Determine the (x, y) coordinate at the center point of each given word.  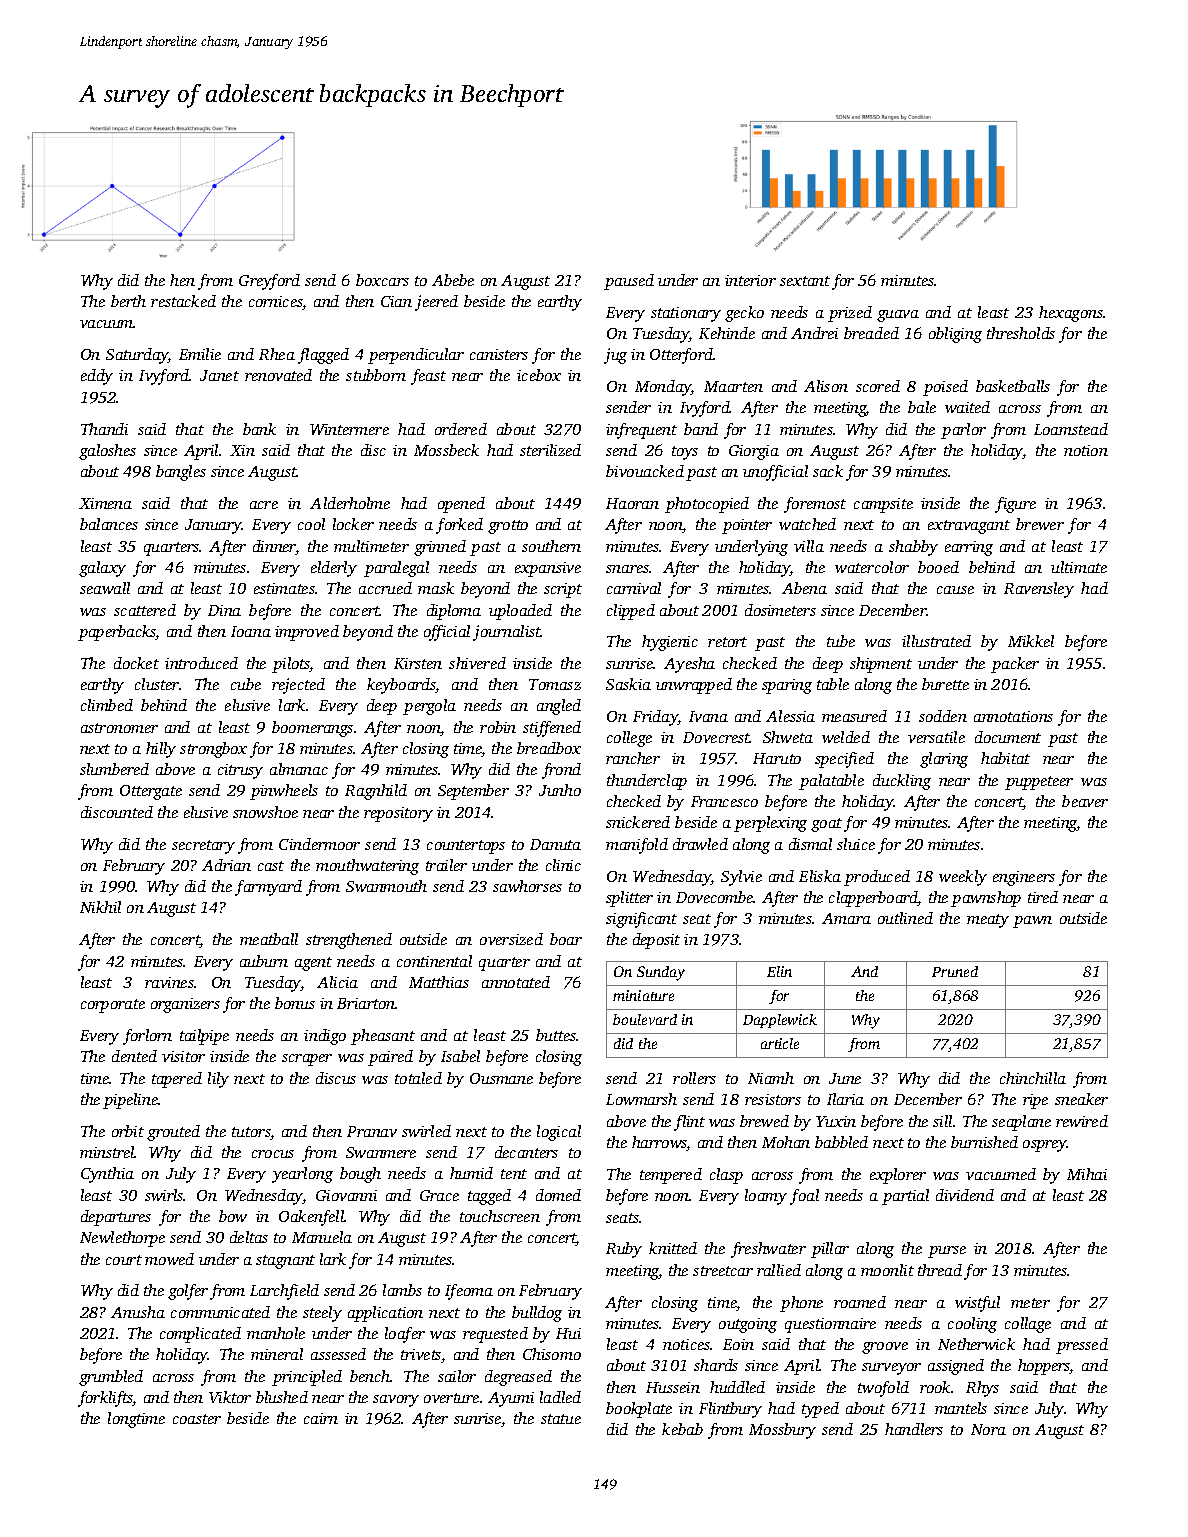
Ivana (708, 716)
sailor (457, 1376)
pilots (291, 665)
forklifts (105, 1399)
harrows (659, 1143)
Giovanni (346, 1195)
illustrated (936, 641)
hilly (161, 750)
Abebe (453, 280)
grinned (440, 548)
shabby (913, 548)
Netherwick (976, 1344)
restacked (183, 301)
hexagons (1071, 314)
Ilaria (845, 1099)
